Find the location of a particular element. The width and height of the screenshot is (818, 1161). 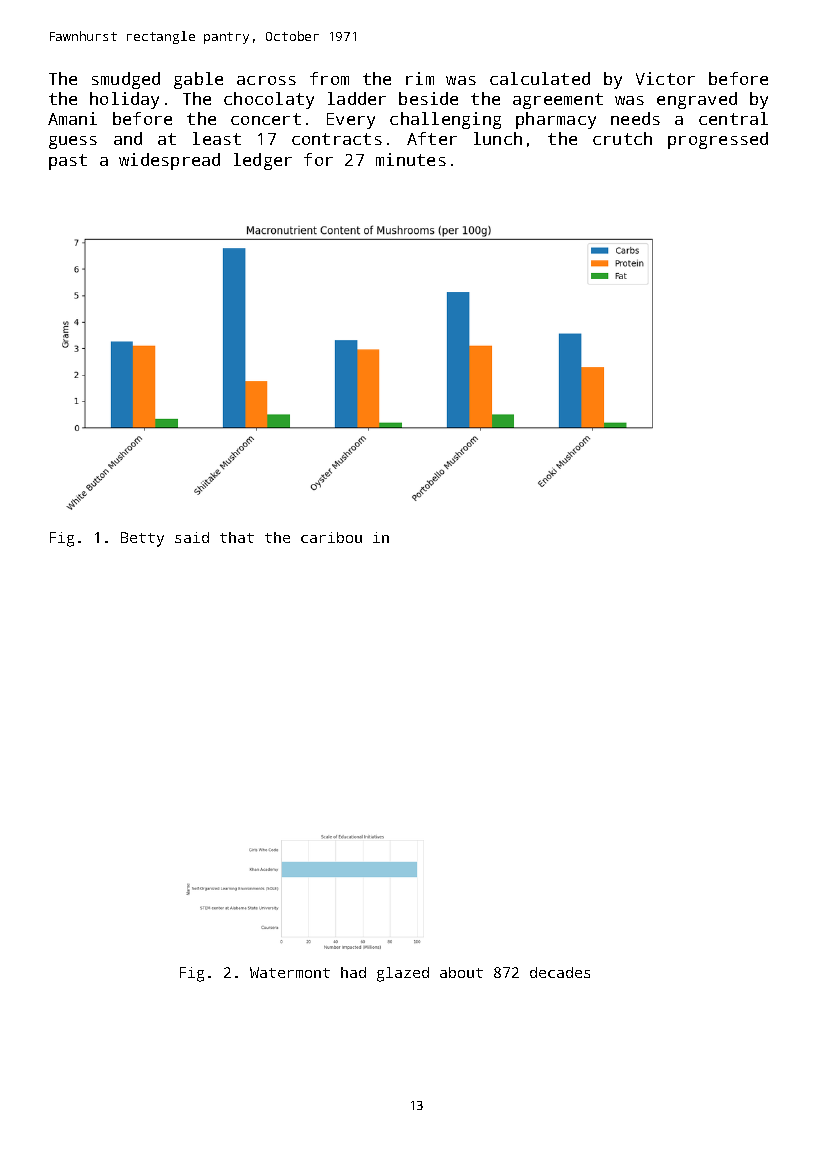

caribou is located at coordinates (331, 537).
